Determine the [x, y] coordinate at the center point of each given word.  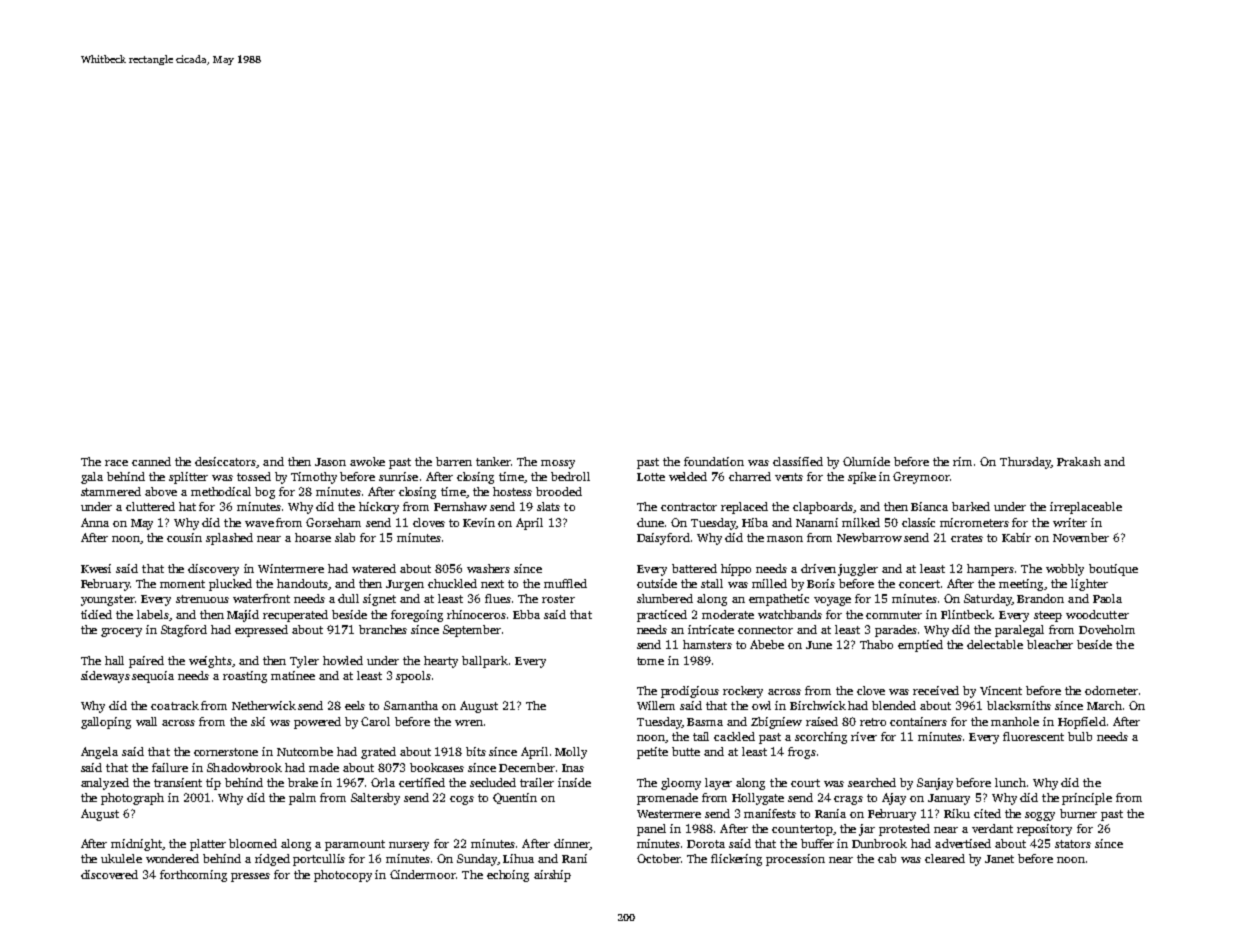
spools [413, 677]
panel [651, 830]
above [161, 491]
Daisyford [663, 539]
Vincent [1001, 690]
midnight [136, 845]
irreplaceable [1086, 508]
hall [114, 660]
